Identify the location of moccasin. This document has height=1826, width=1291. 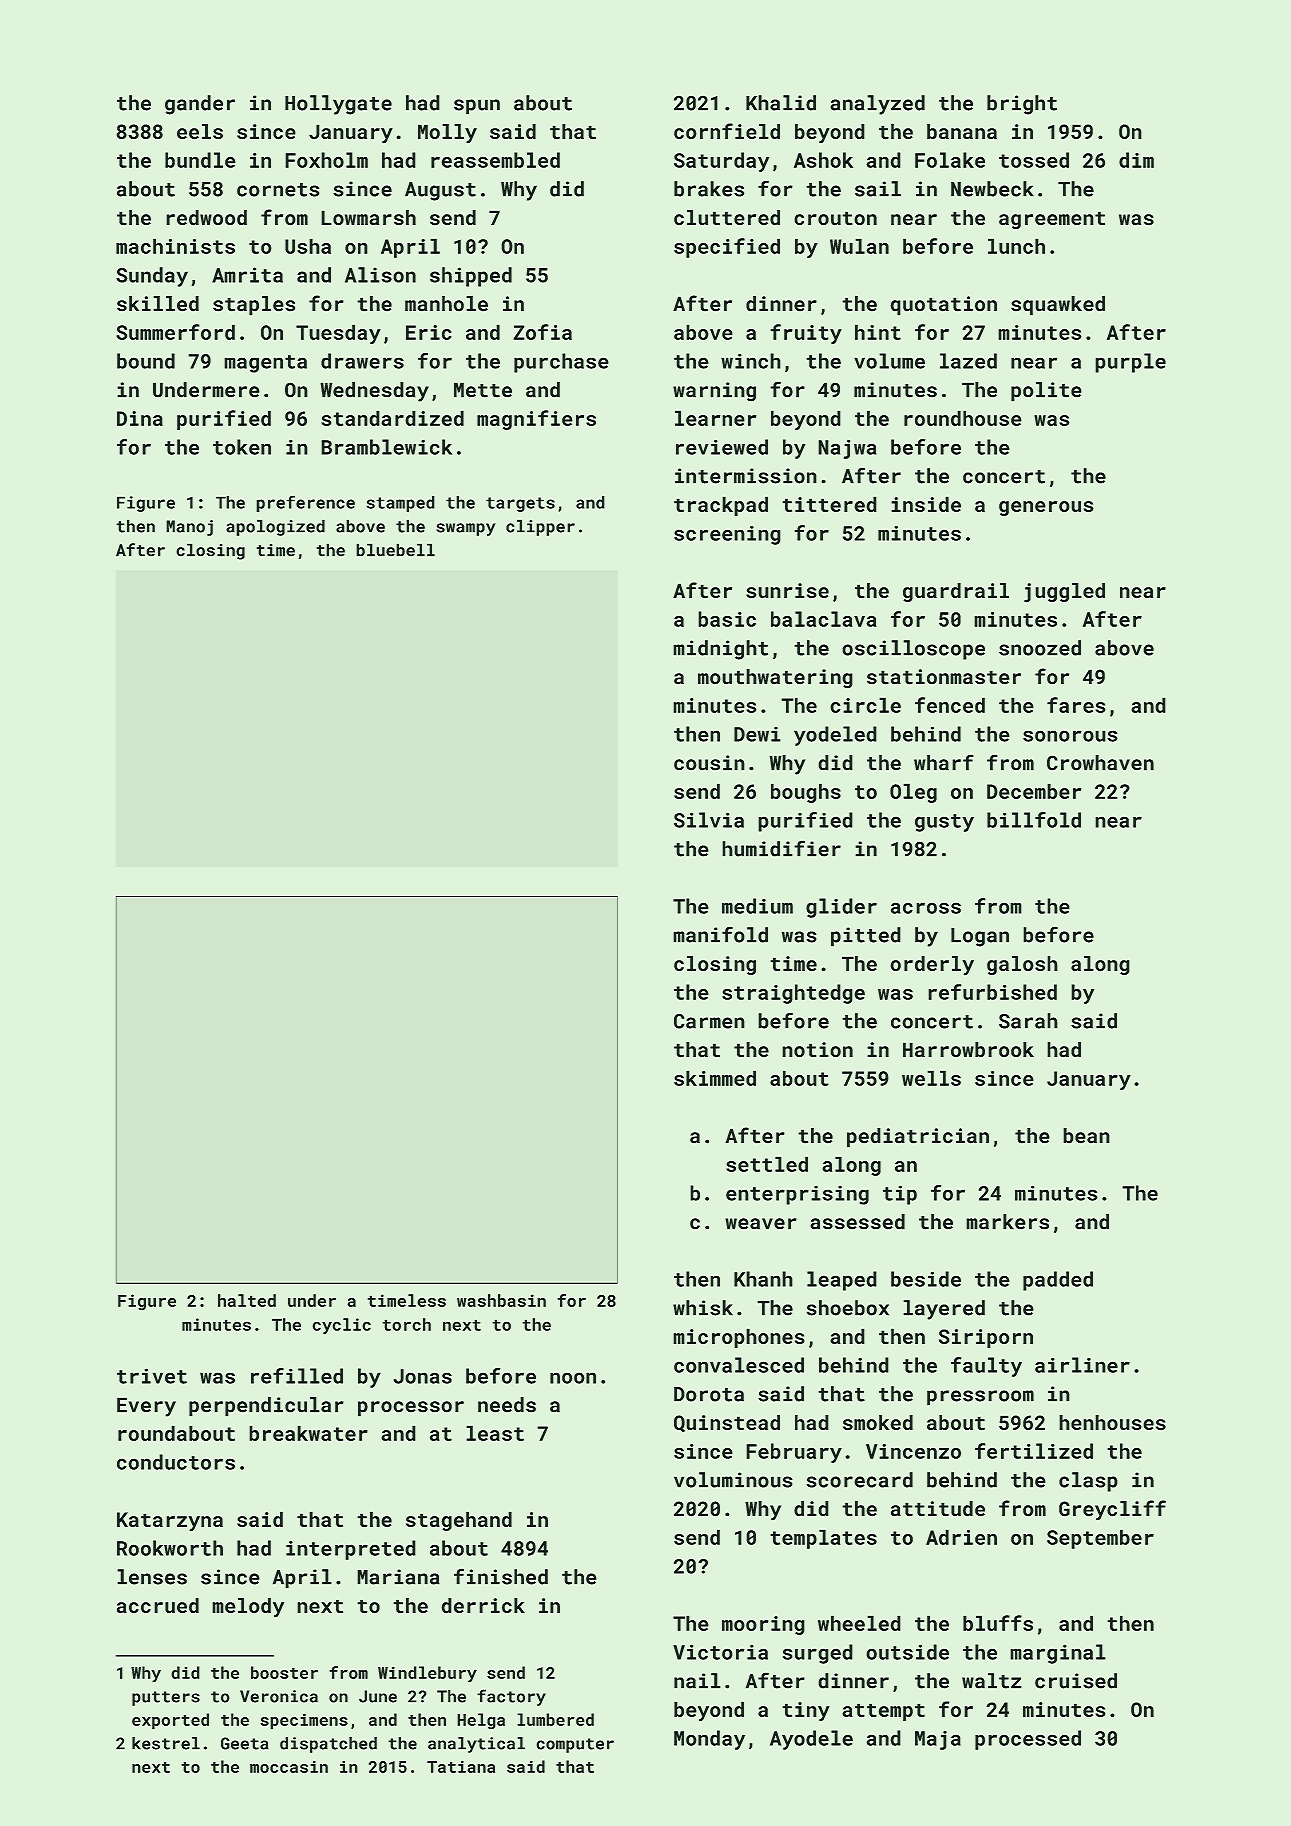
(289, 1766).
